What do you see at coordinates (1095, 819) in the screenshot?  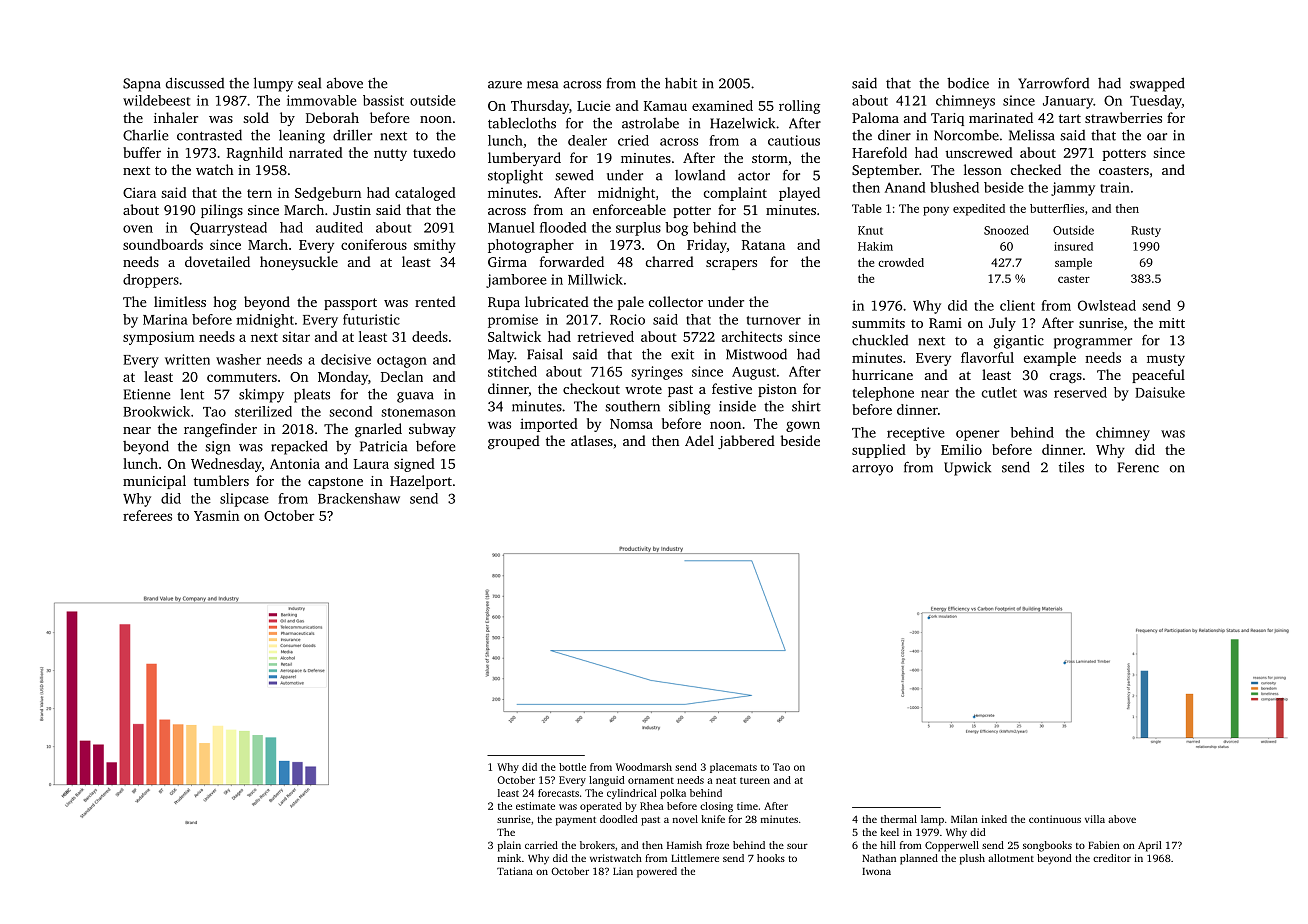 I see `villa` at bounding box center [1095, 819].
